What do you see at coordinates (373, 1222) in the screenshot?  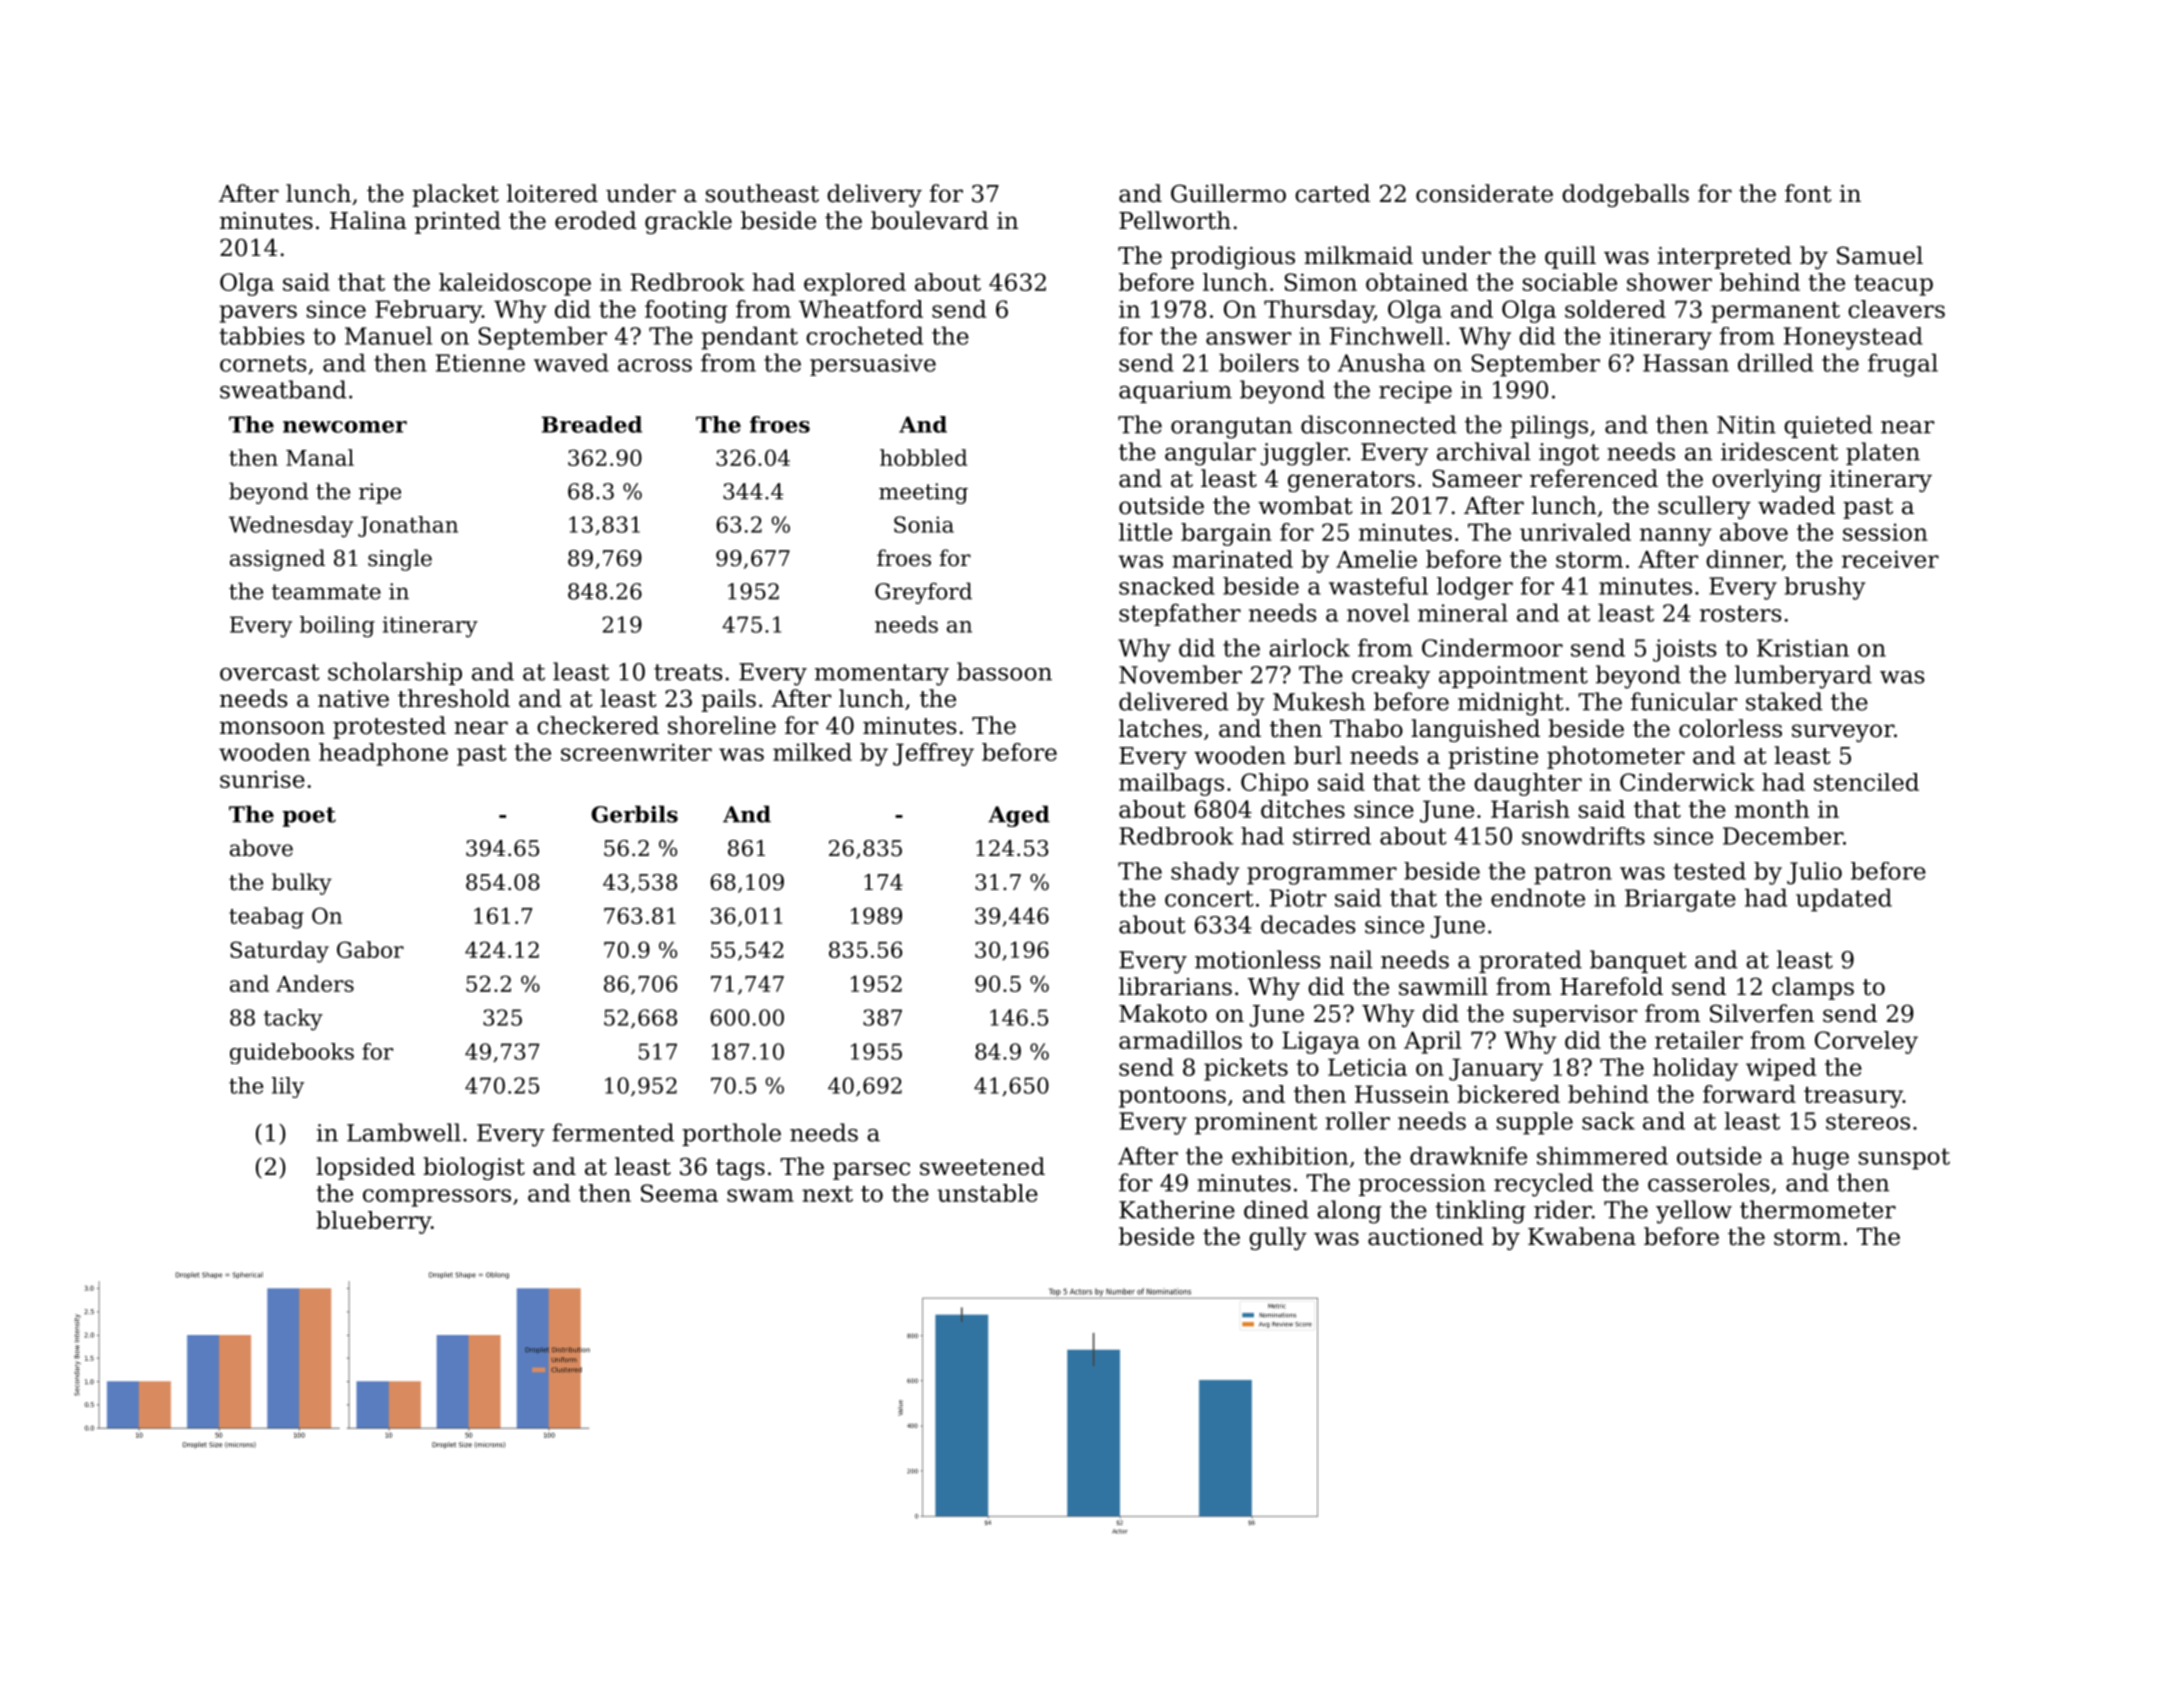 I see `blueberry` at bounding box center [373, 1222].
